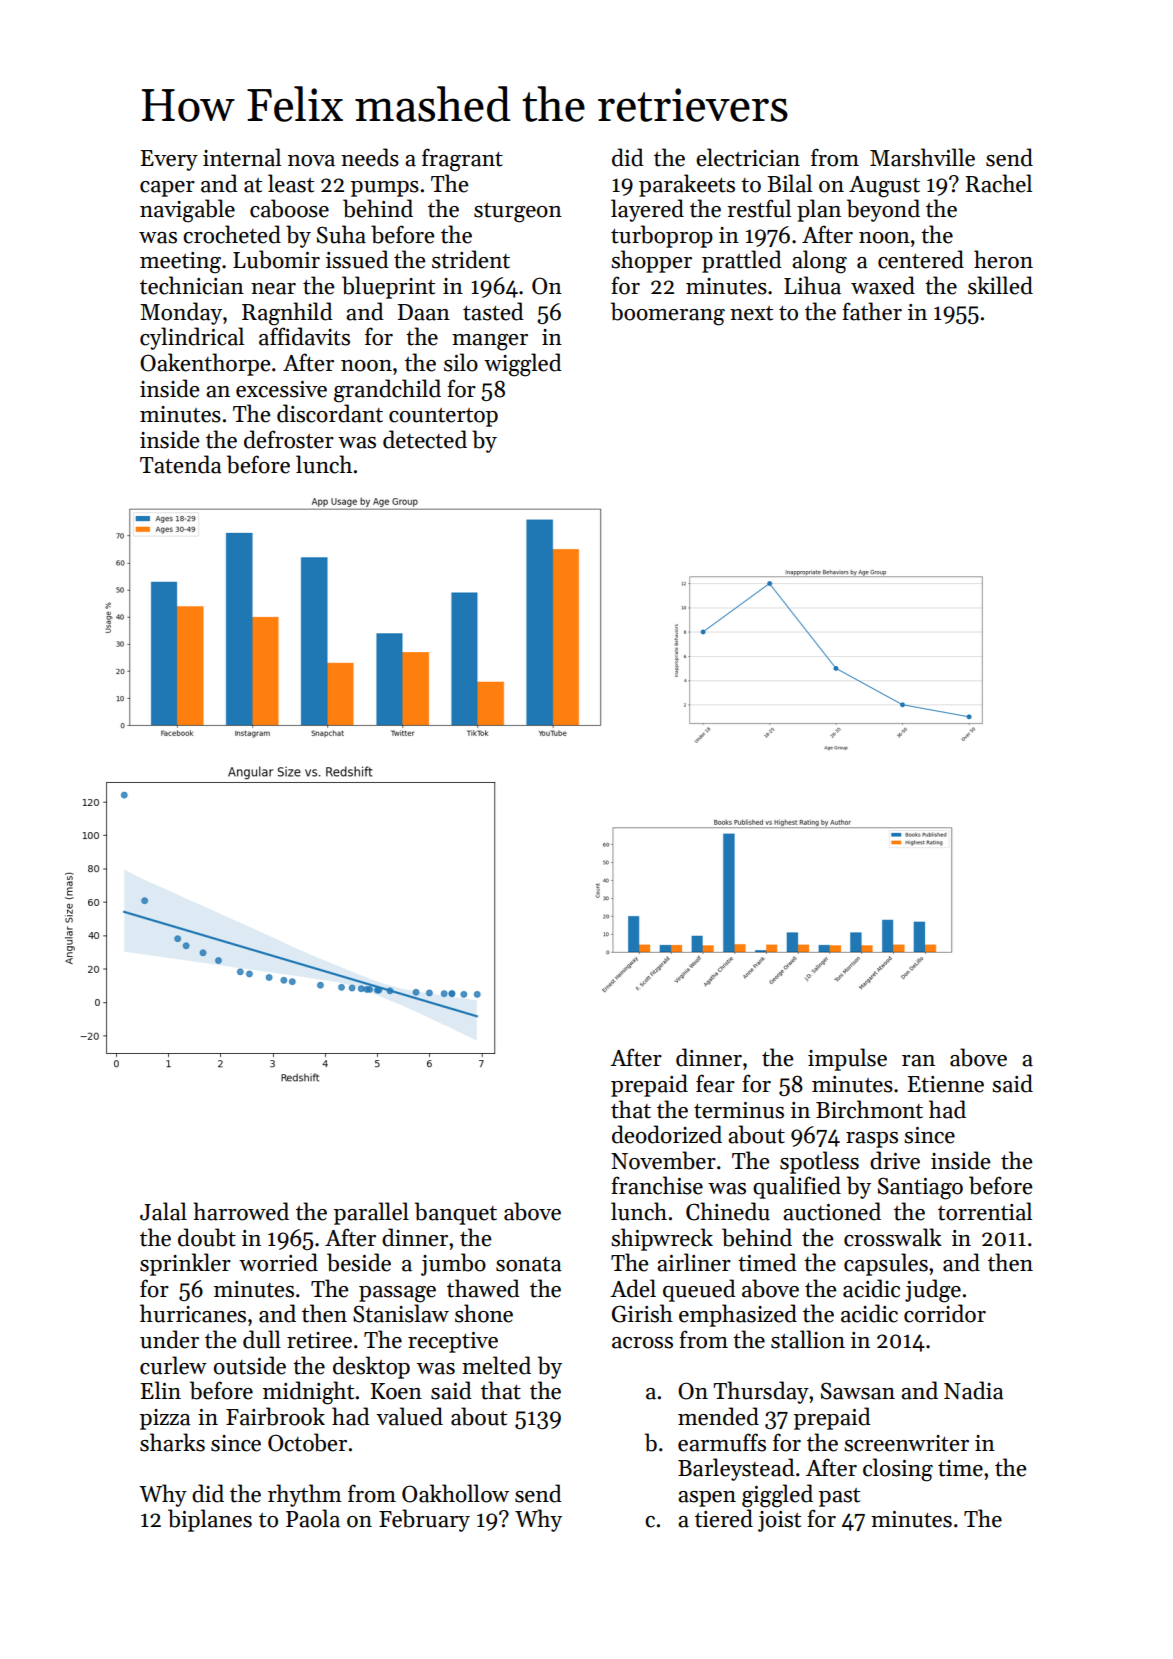 This document has width=1173, height=1659. I want to click on fear, so click(715, 1083).
